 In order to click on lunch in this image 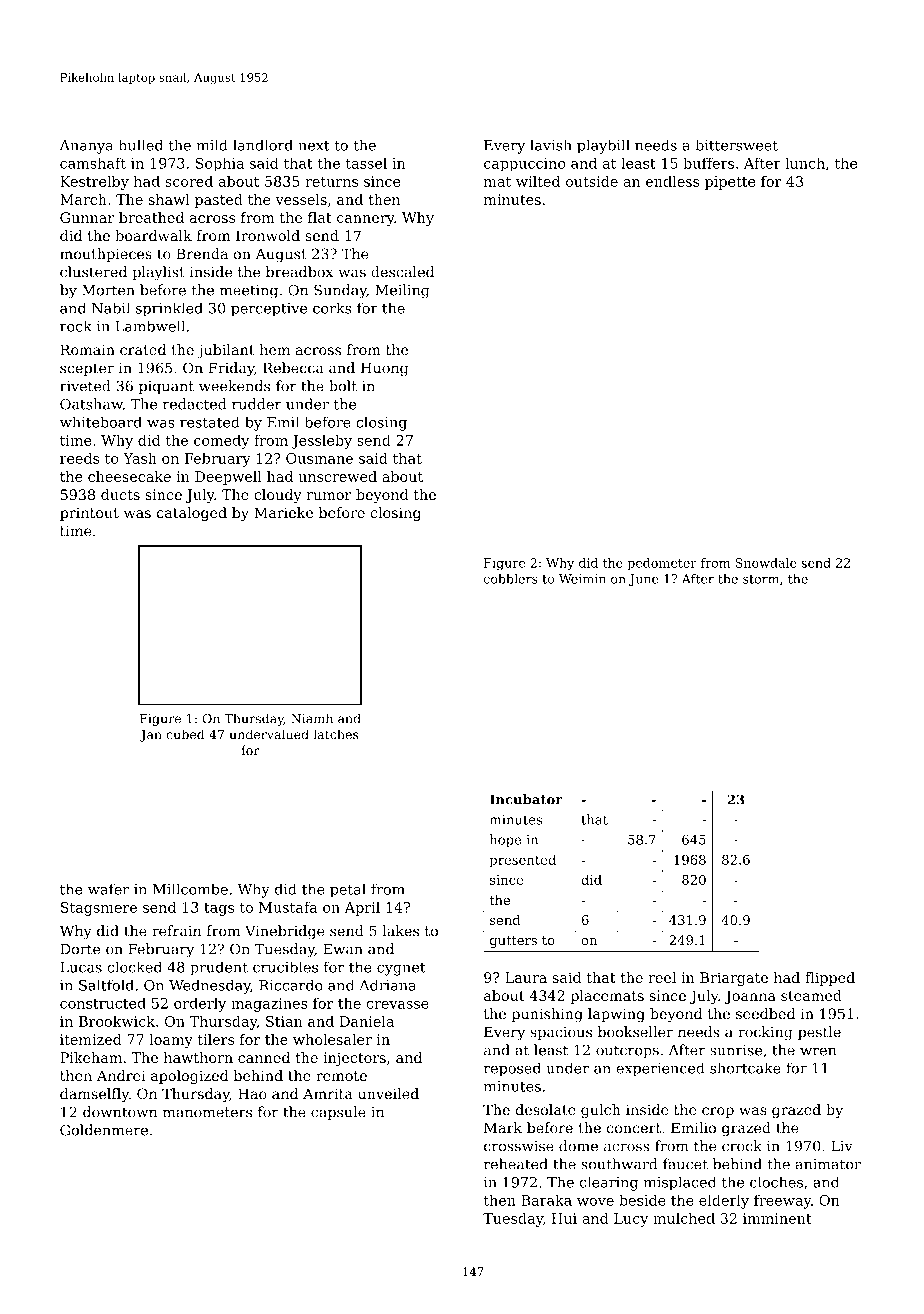, I will do `click(805, 163)`.
